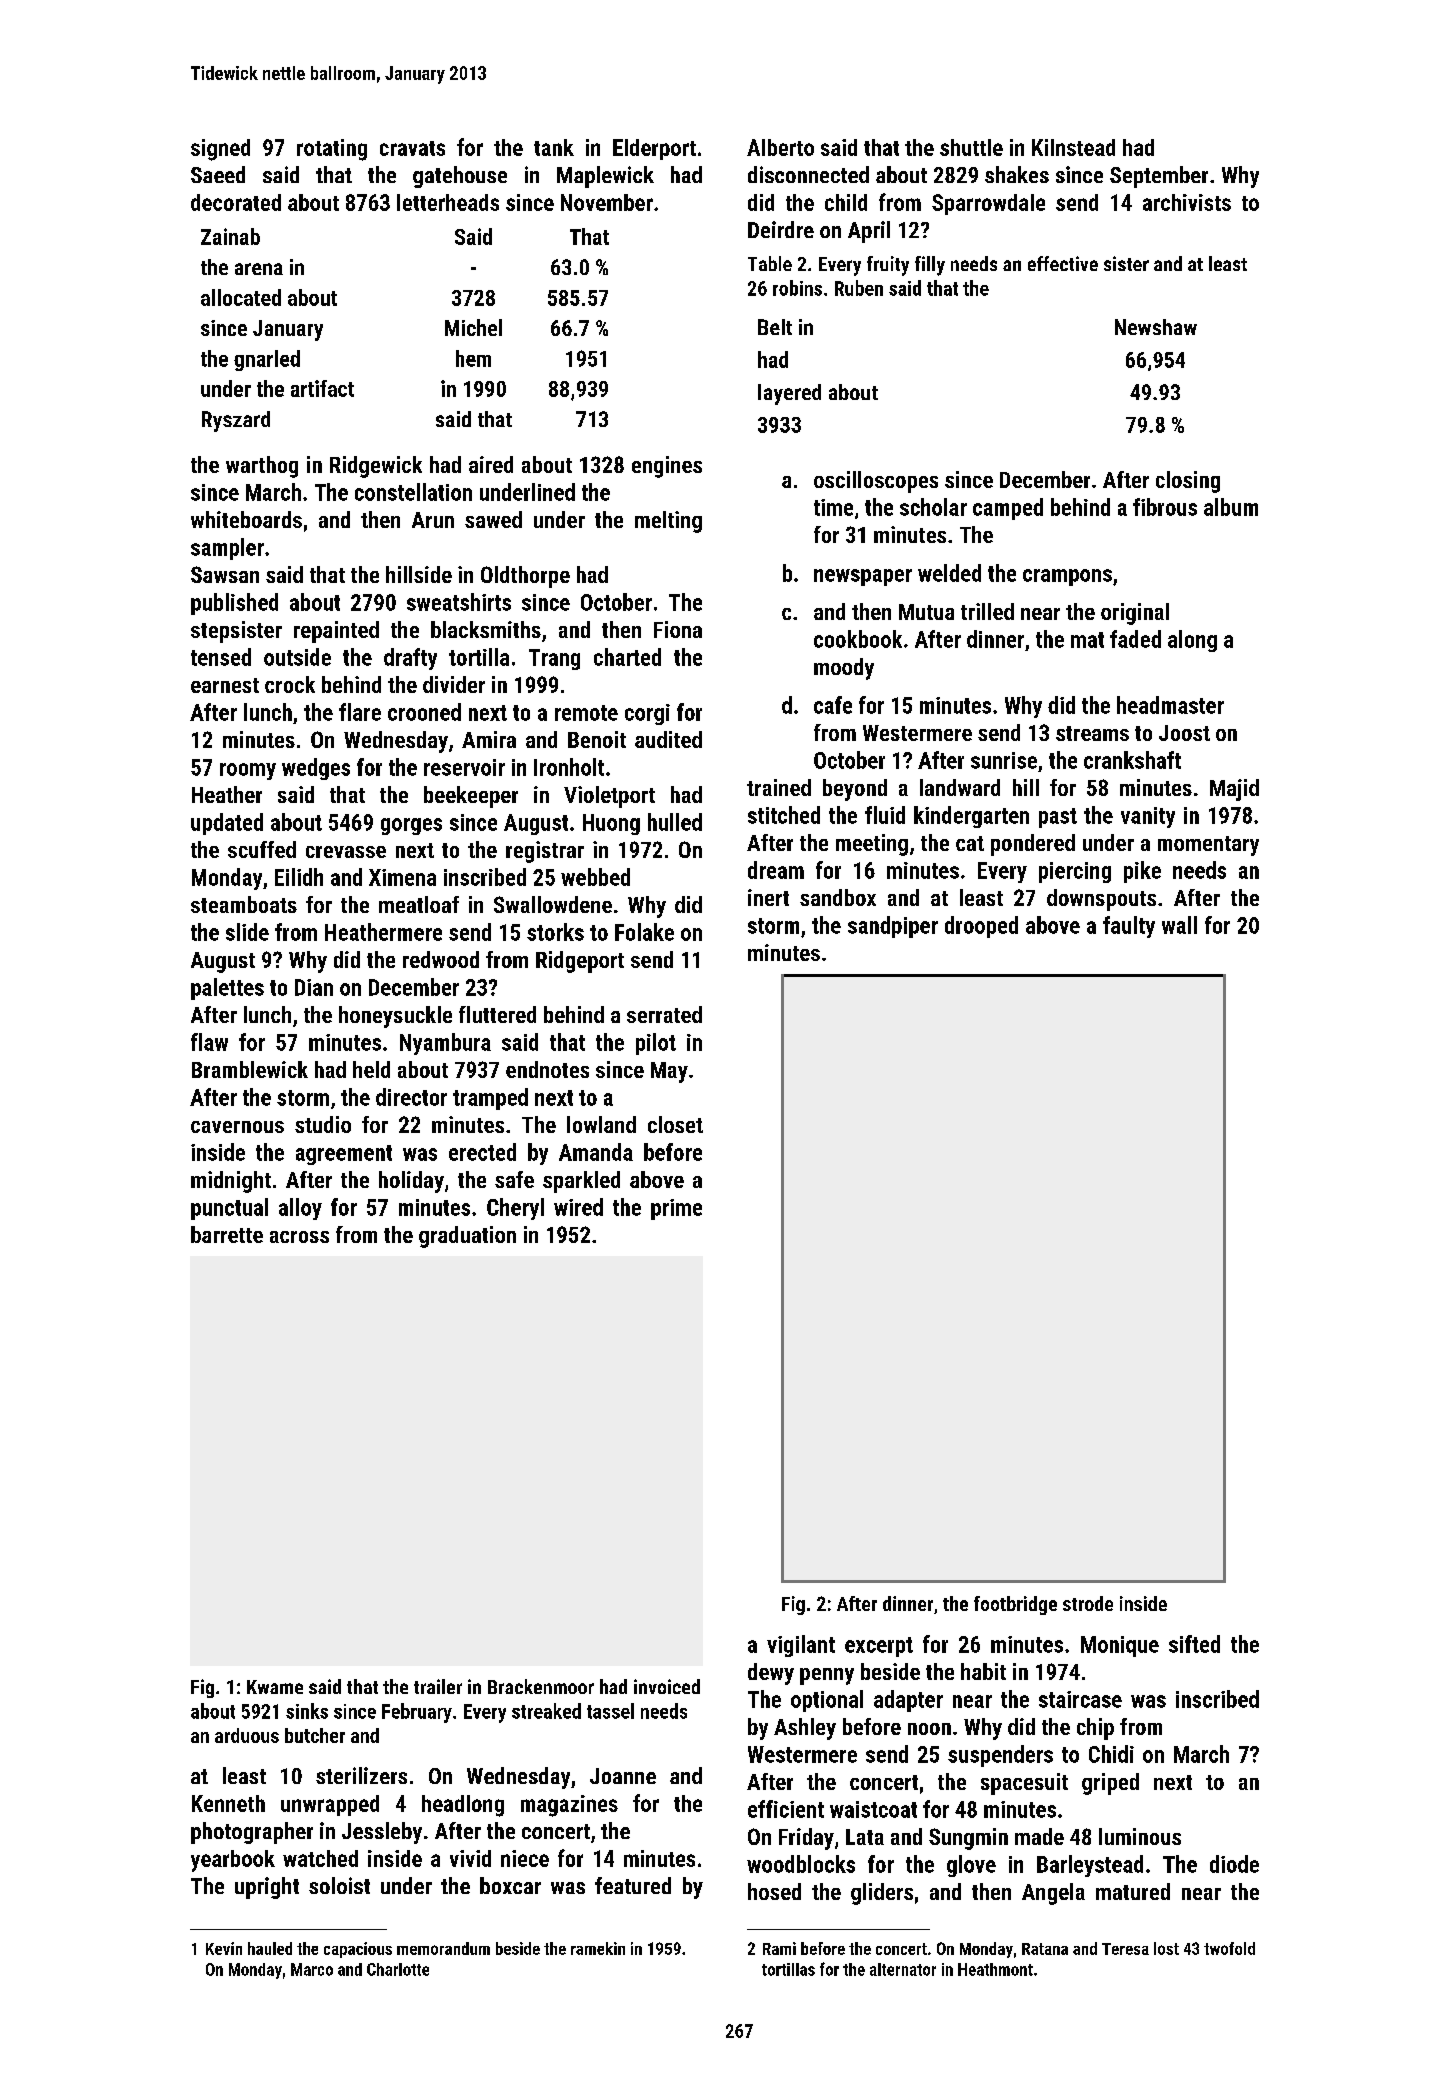 The height and width of the screenshot is (2100, 1450). Describe the element at coordinates (1194, 1644) in the screenshot. I see `sifted` at that location.
